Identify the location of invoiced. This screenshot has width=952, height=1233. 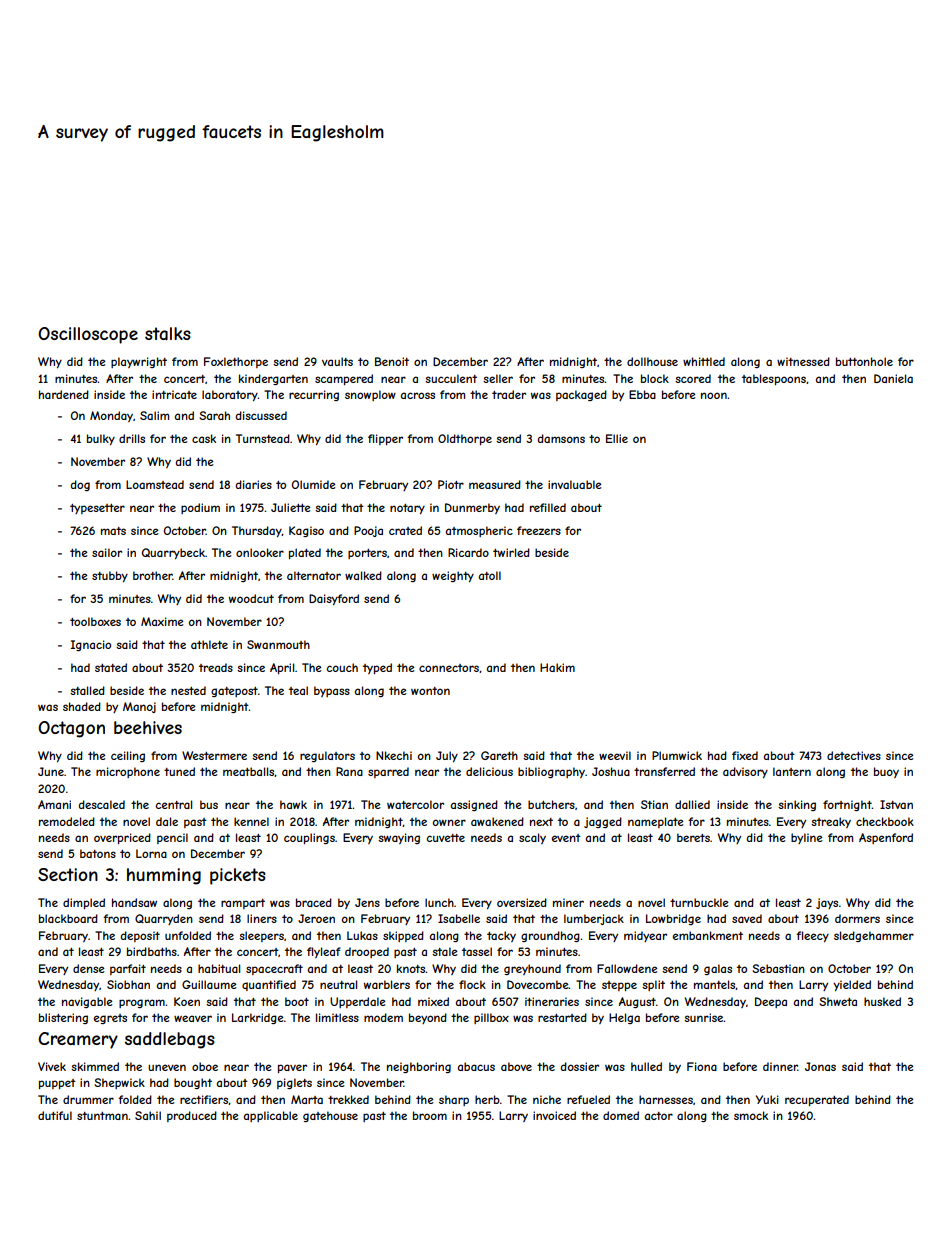
(554, 1115).
